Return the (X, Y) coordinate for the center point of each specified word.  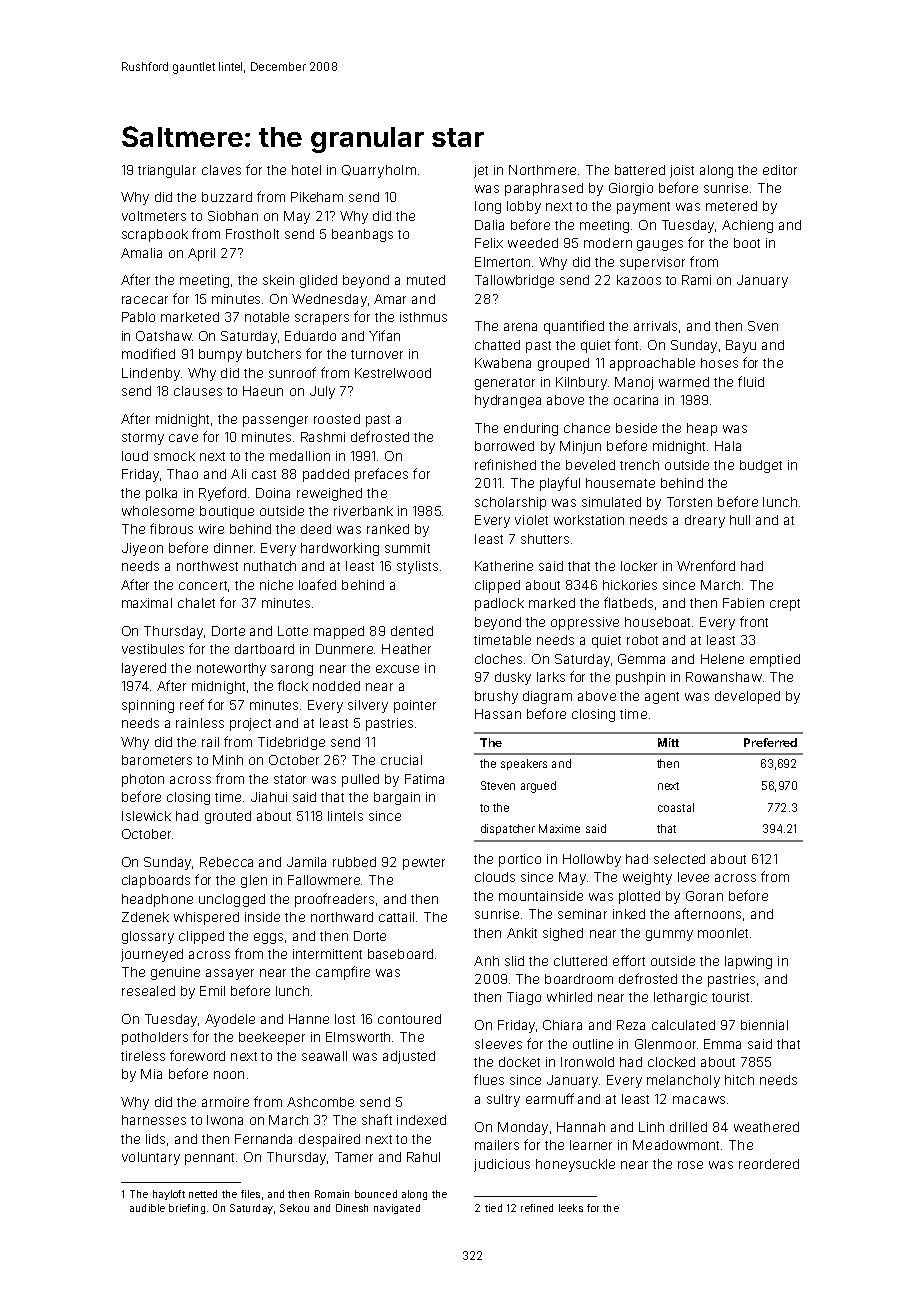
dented (412, 631)
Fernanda (263, 1139)
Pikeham (317, 197)
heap (702, 429)
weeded (533, 243)
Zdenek (145, 917)
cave (183, 438)
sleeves (498, 1044)
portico (520, 860)
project (250, 724)
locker (639, 566)
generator (505, 384)
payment (643, 208)
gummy (669, 935)
